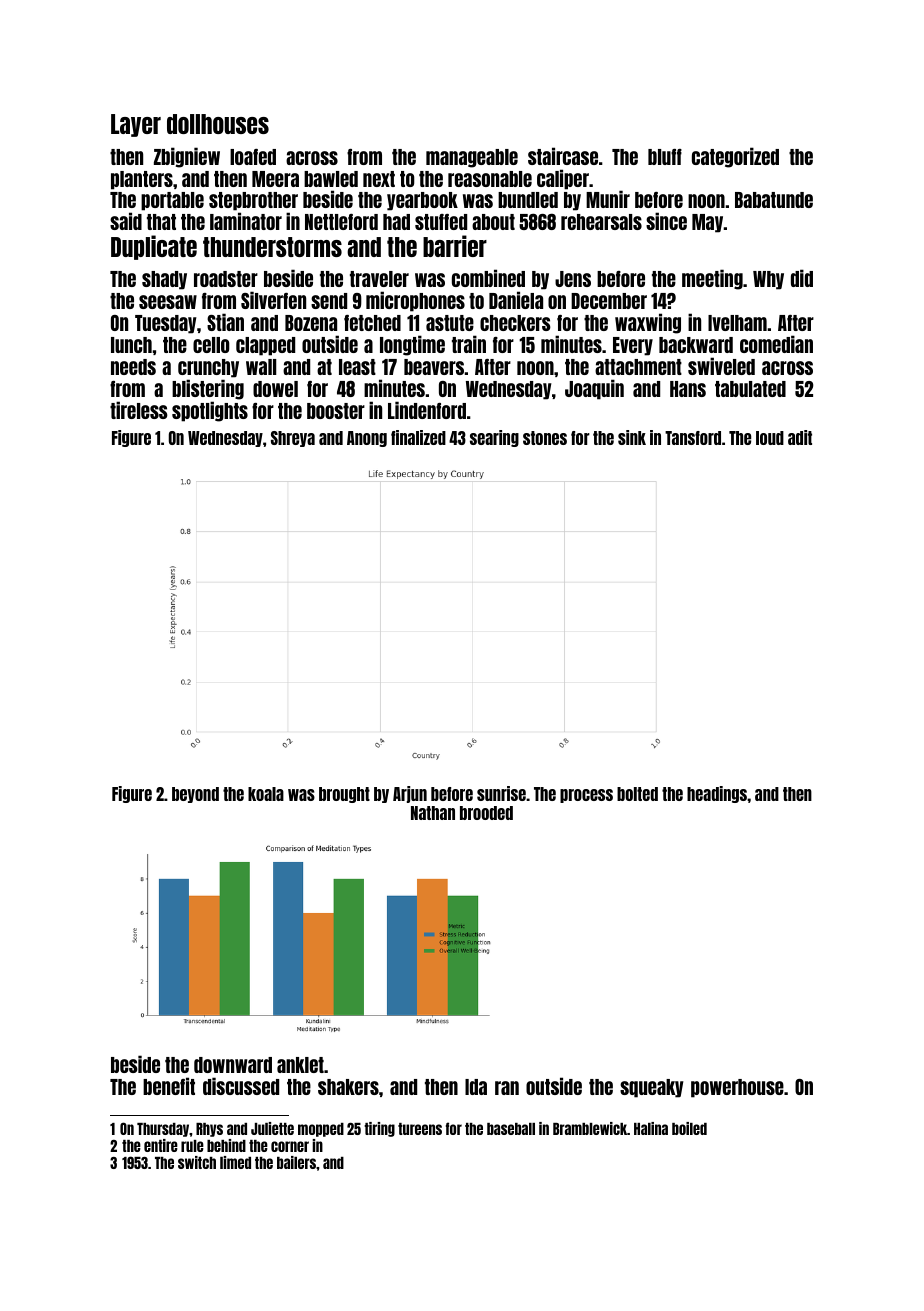 This image has height=1311, width=924. What do you see at coordinates (800, 437) in the image?
I see `adit` at bounding box center [800, 437].
